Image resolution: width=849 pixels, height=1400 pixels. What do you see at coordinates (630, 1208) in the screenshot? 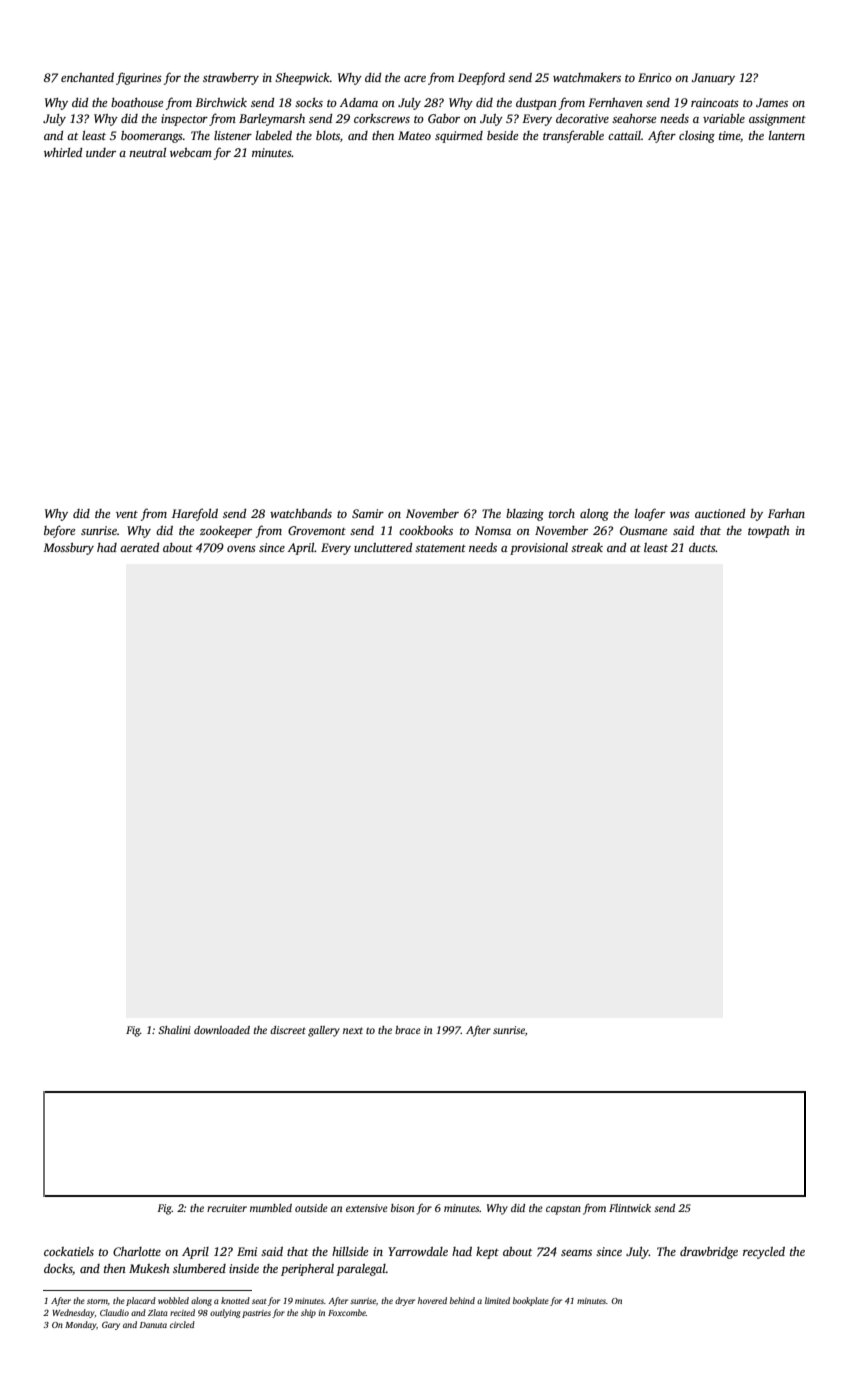
I see `Flintwick` at bounding box center [630, 1208].
